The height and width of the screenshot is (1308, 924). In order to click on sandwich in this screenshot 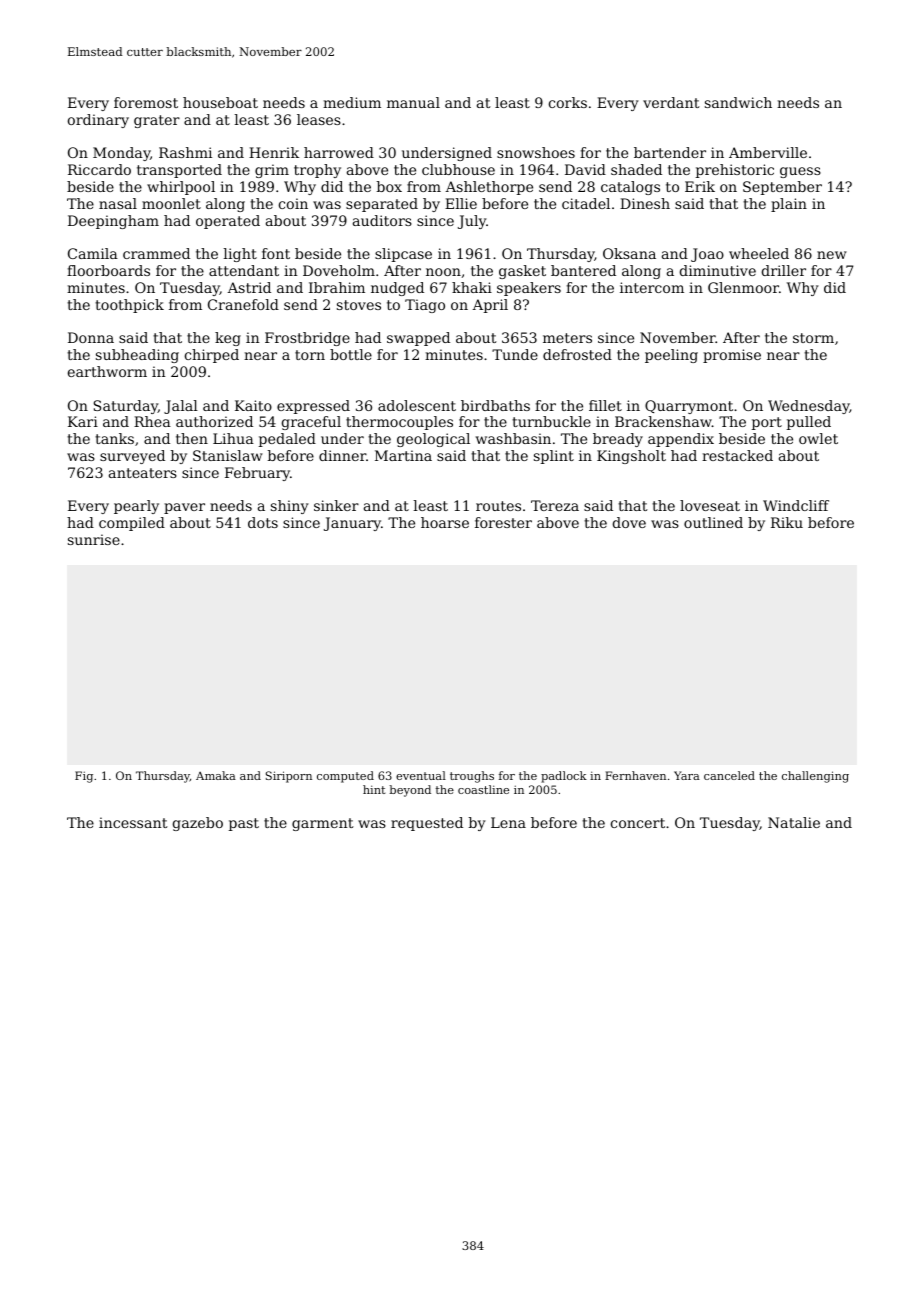, I will do `click(738, 102)`.
